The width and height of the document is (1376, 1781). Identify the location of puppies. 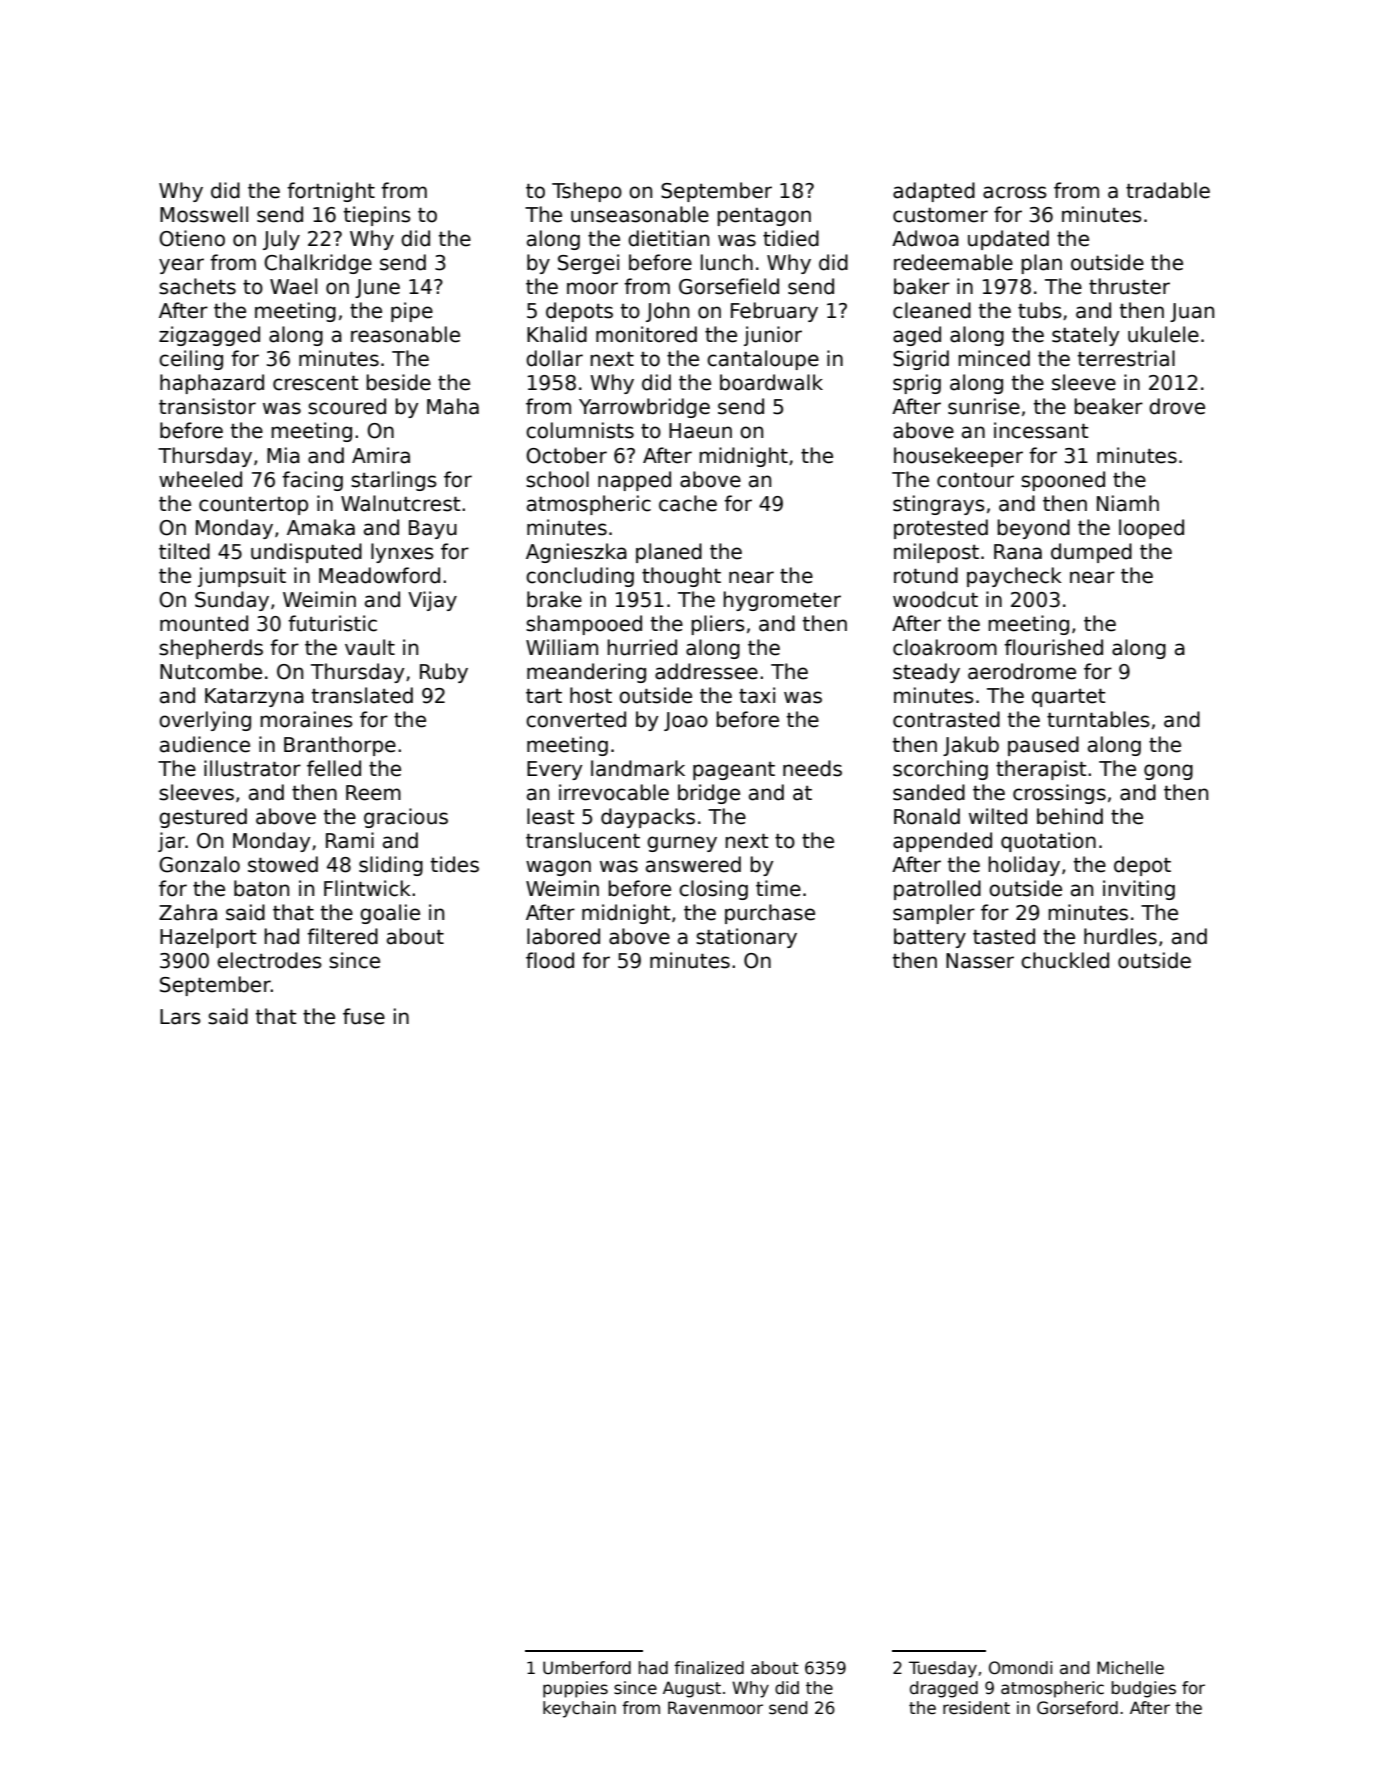
(575, 1689).
